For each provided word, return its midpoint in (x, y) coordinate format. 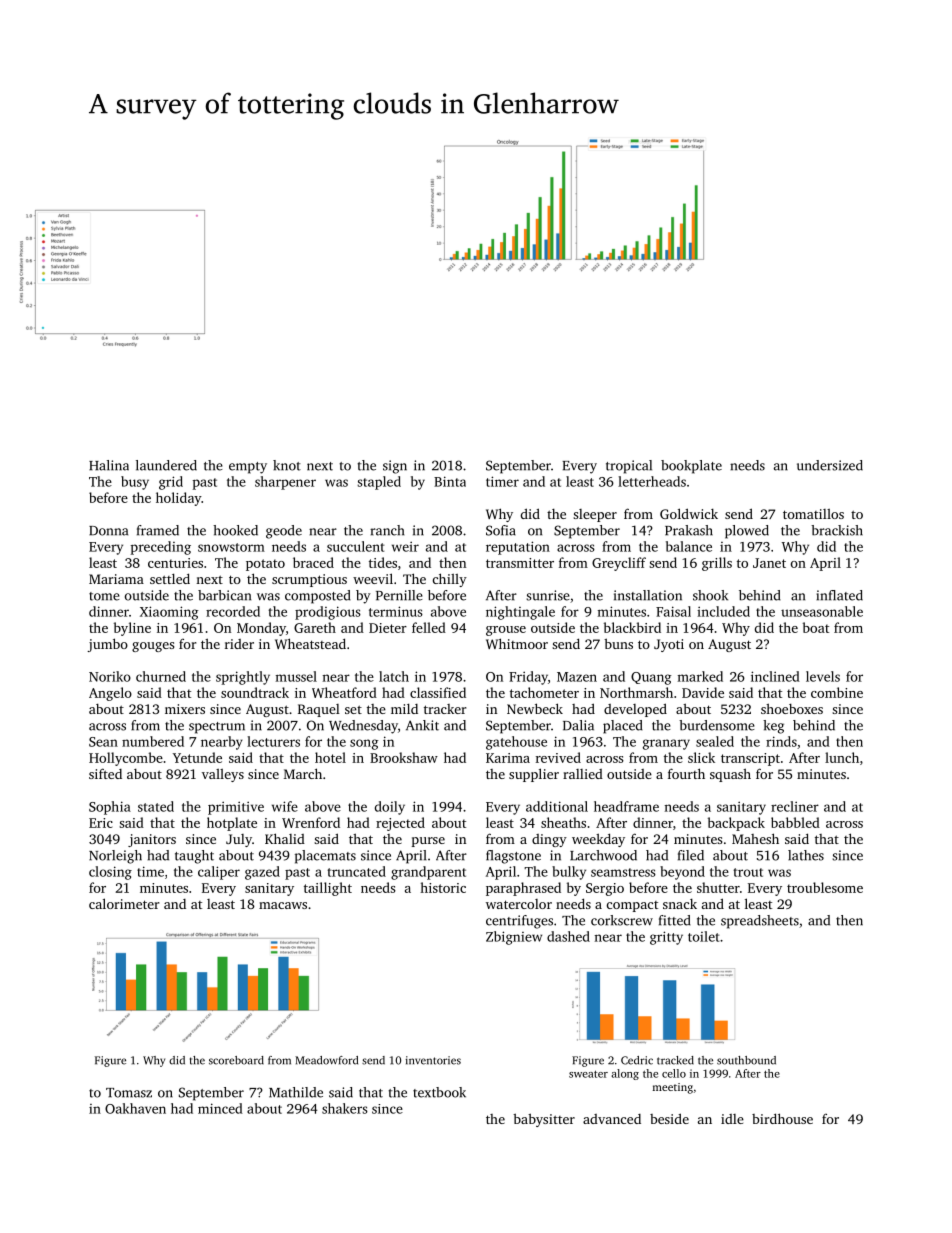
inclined (775, 676)
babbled (795, 822)
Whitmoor (517, 643)
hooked (235, 530)
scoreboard (236, 1060)
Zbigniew (514, 938)
